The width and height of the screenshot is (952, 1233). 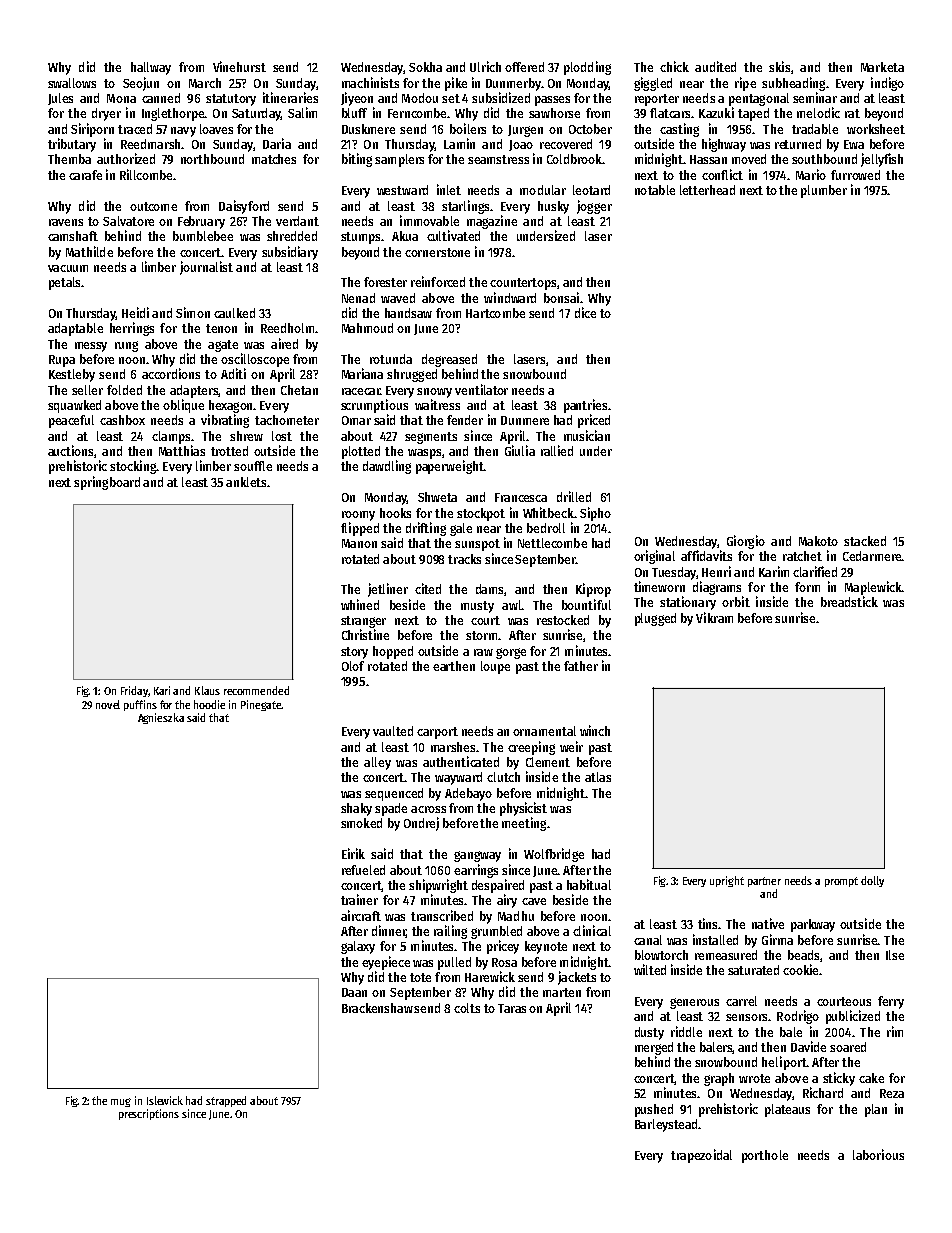 What do you see at coordinates (239, 66) in the screenshot?
I see `Vinehurst` at bounding box center [239, 66].
